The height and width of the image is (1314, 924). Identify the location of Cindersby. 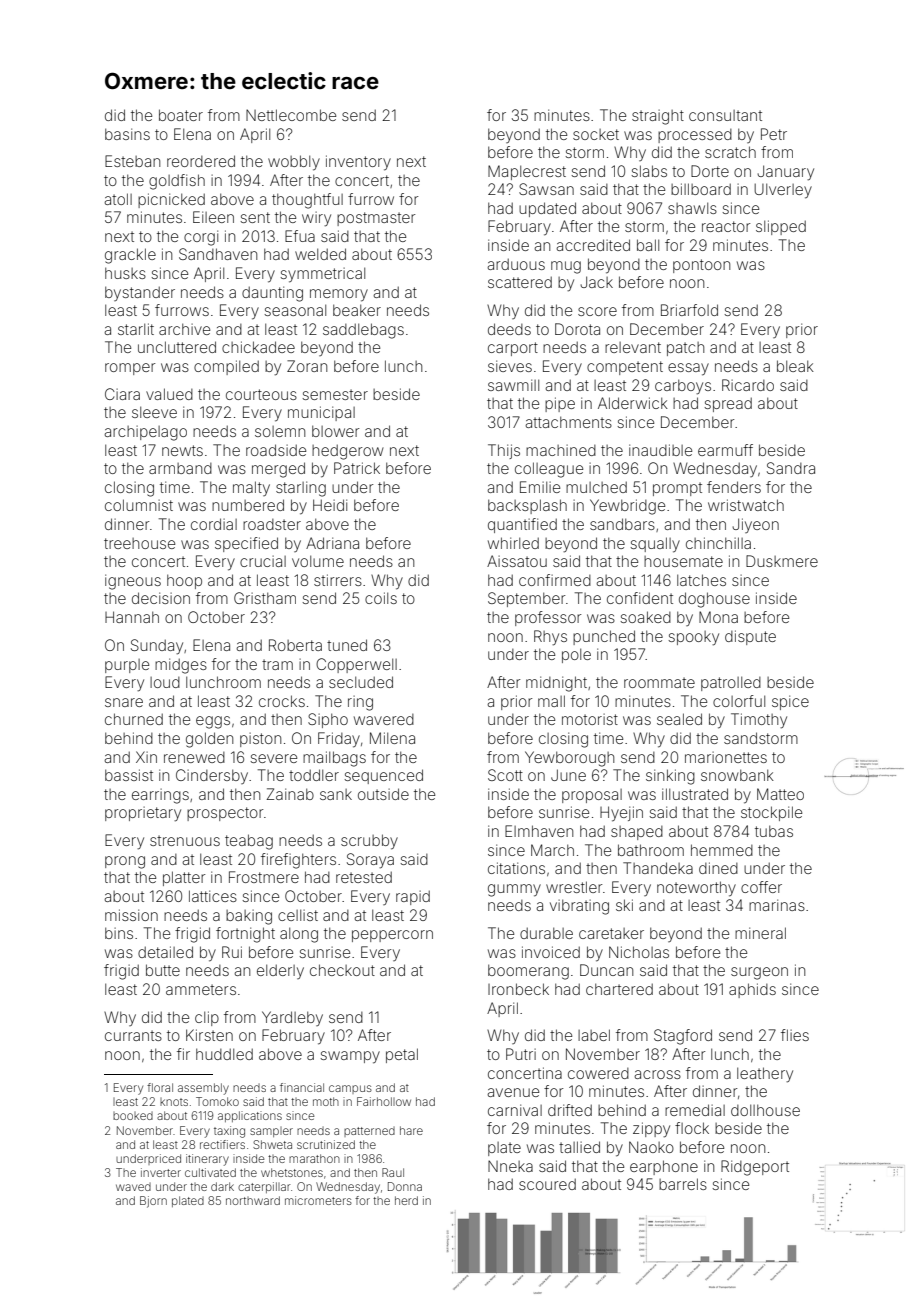
(212, 776).
